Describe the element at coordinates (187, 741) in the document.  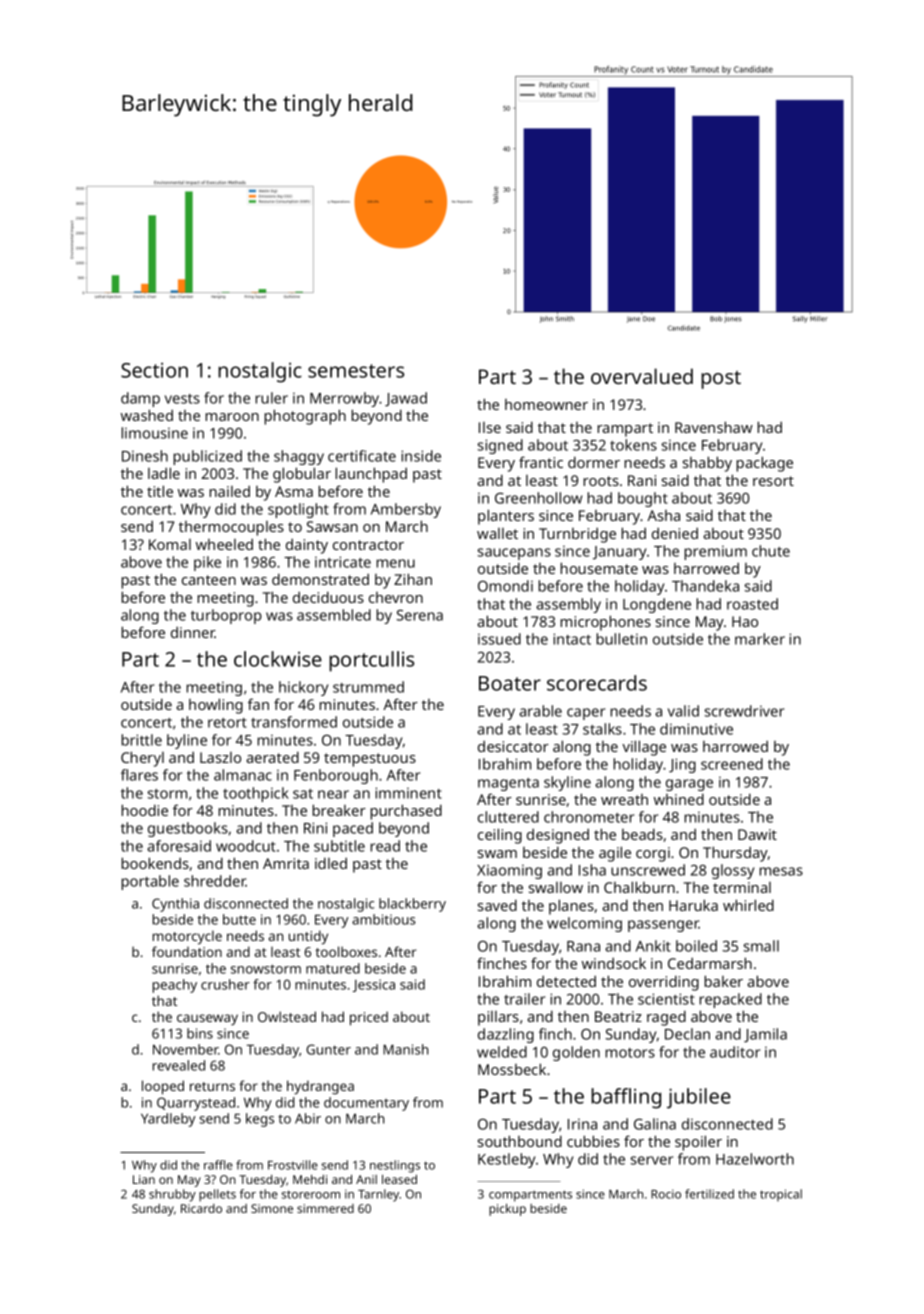
I see `byline` at that location.
